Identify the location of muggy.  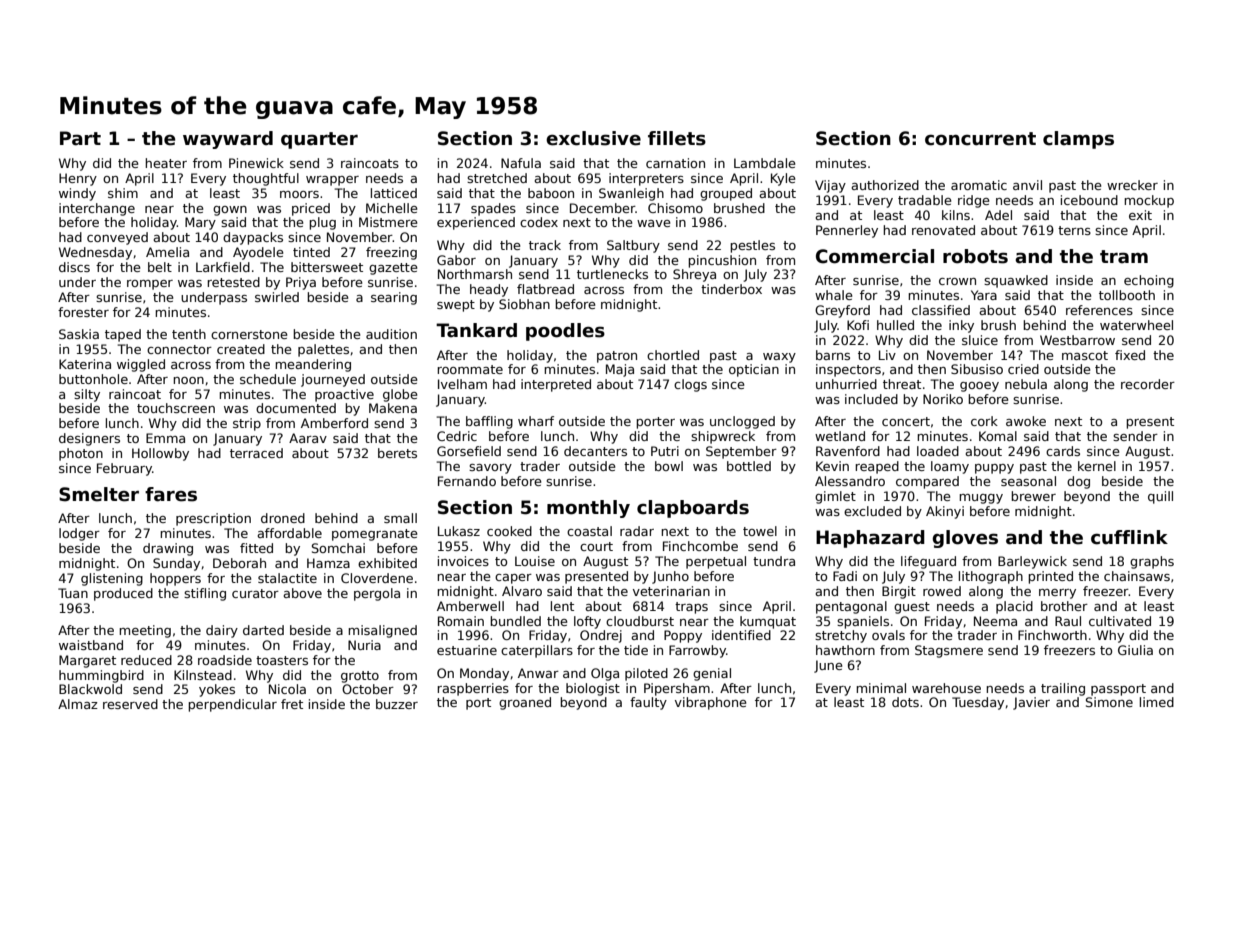
(981, 499).
